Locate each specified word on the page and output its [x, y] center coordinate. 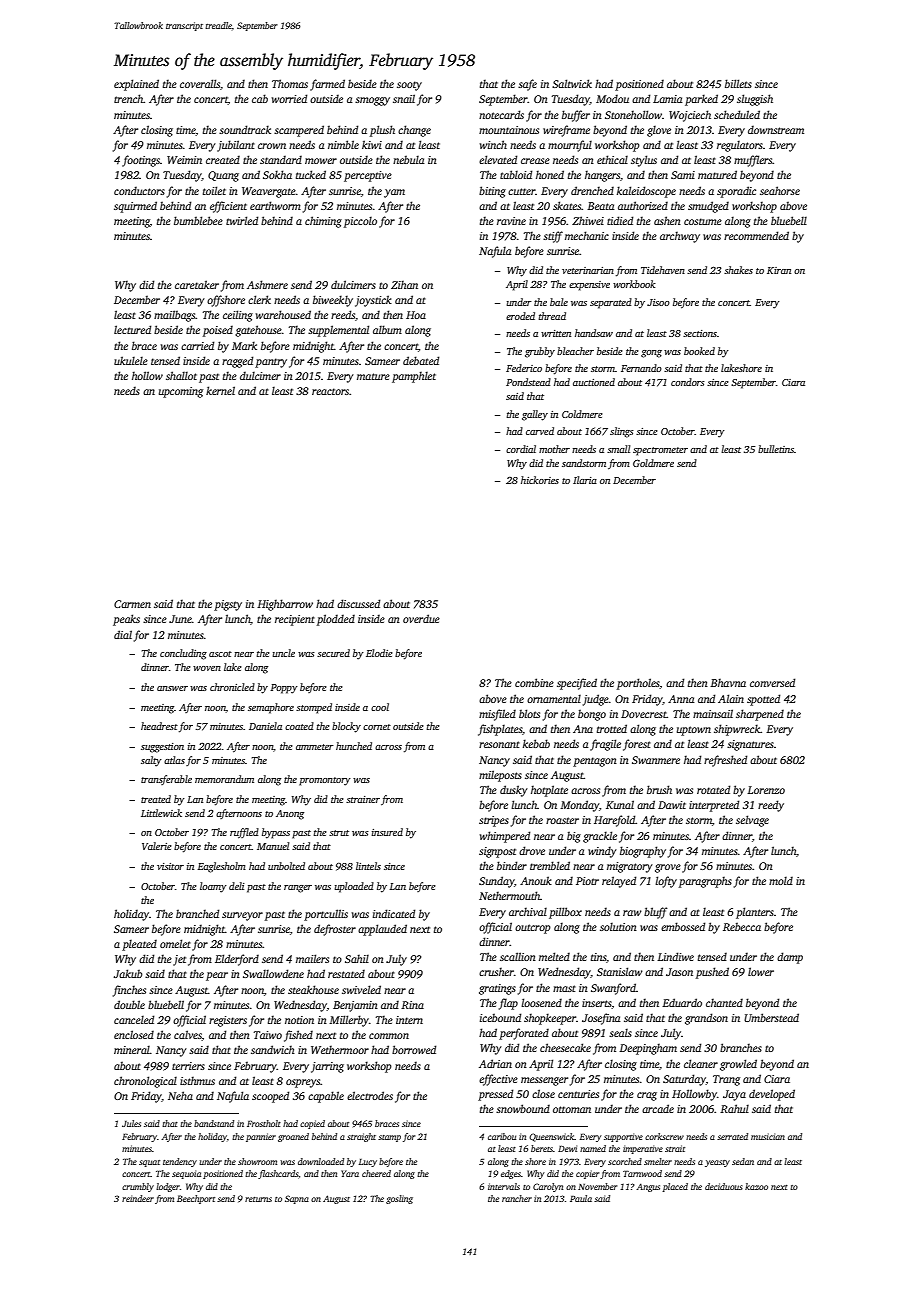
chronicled [232, 687]
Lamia [667, 99]
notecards [501, 114]
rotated [713, 789]
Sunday [496, 882]
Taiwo [268, 1035]
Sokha [277, 174]
